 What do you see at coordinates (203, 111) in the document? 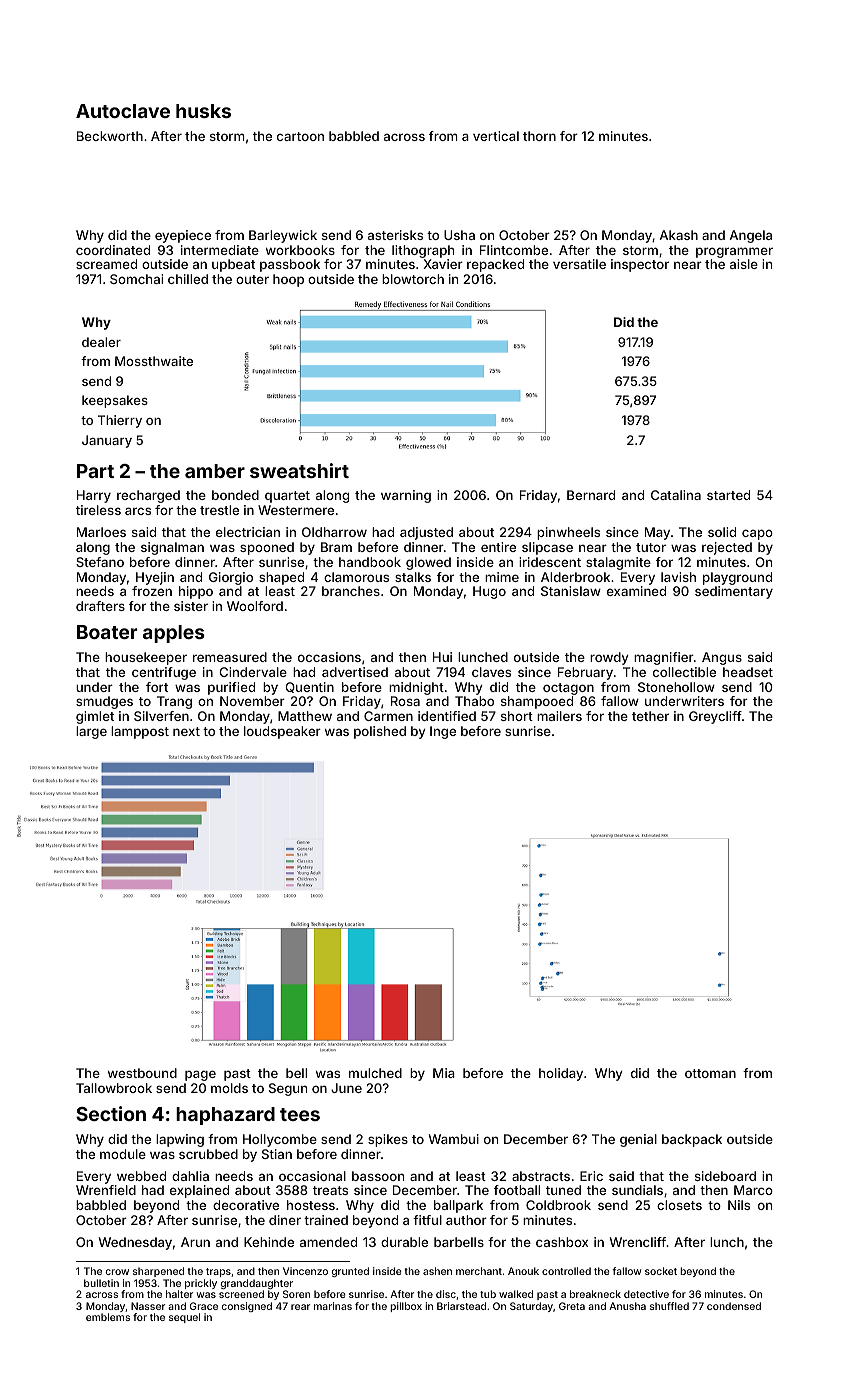
I see `husks` at bounding box center [203, 111].
